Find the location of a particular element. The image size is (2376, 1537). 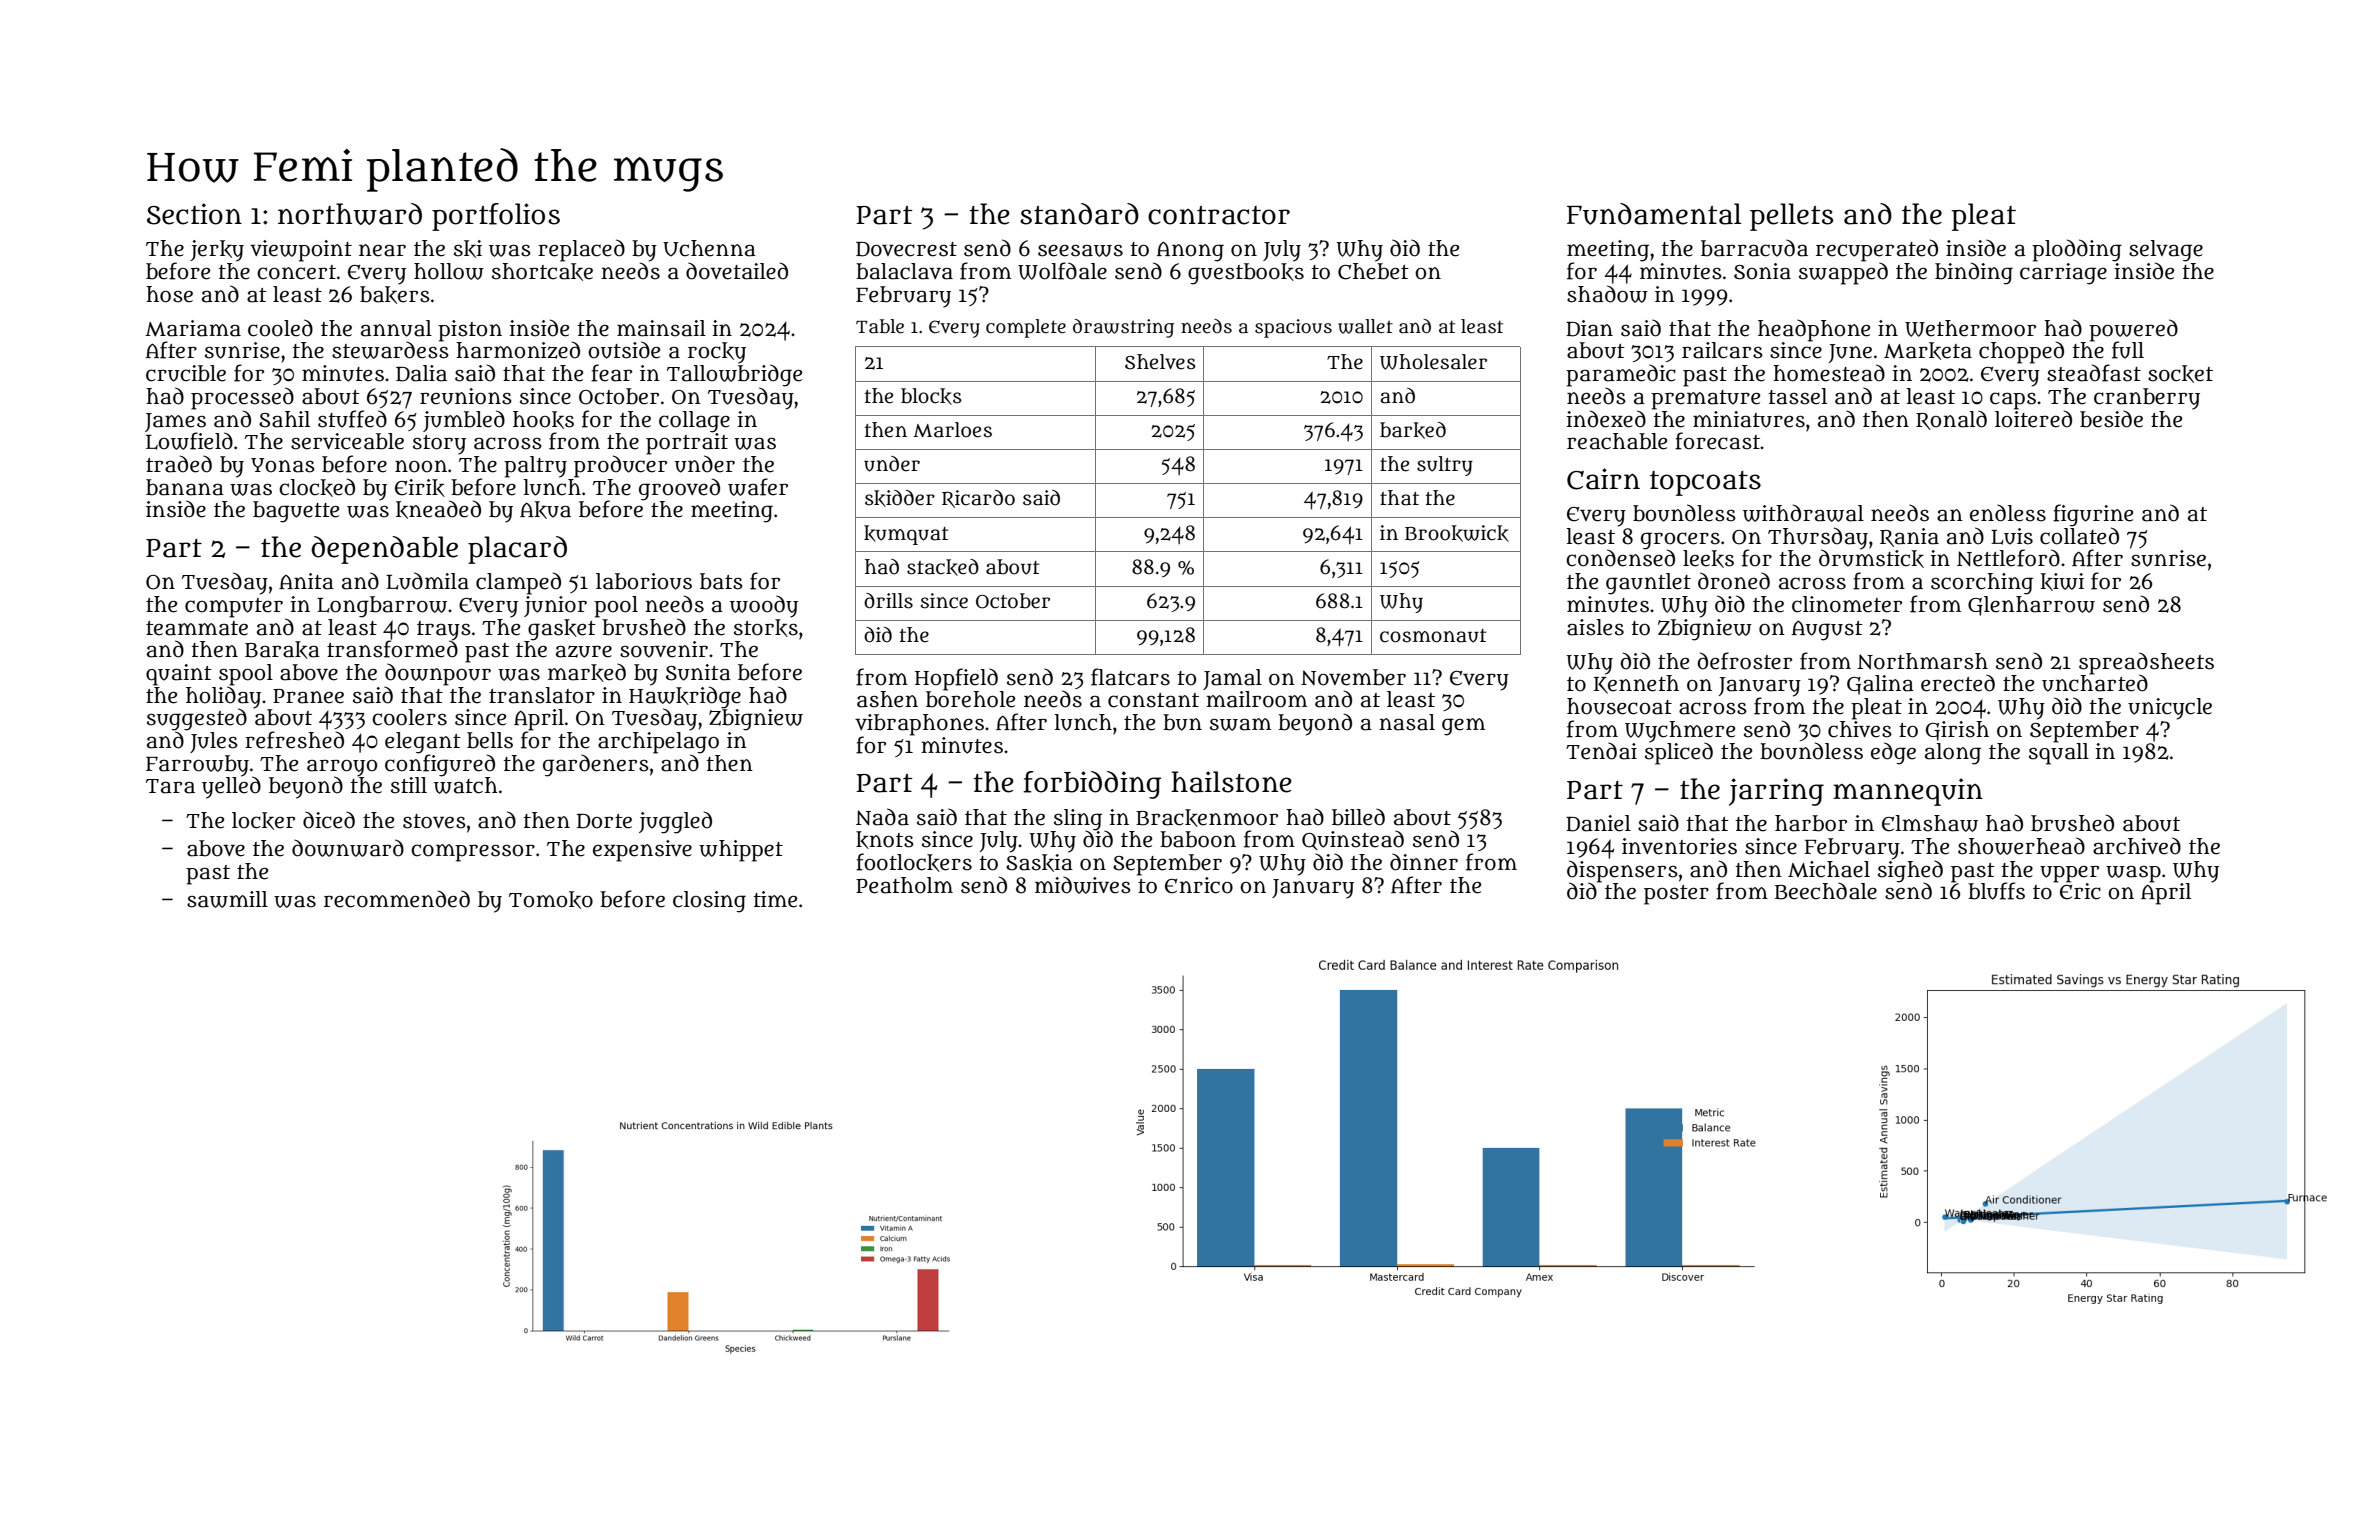

Wethermoor is located at coordinates (1970, 328).
